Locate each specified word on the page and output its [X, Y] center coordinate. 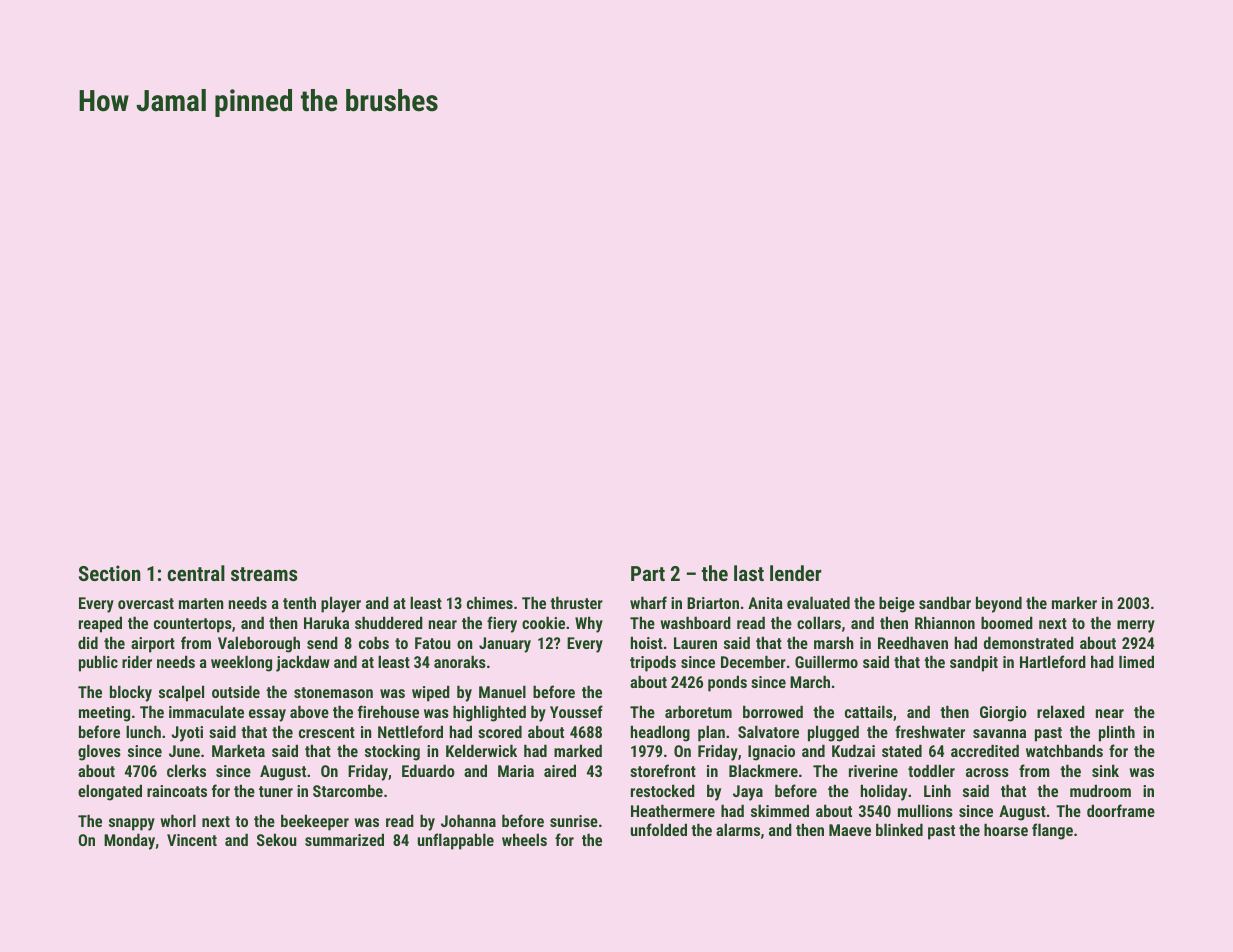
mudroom [1100, 790]
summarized [344, 839]
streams [264, 574]
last [749, 573]
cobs [374, 642]
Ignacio [771, 753]
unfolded [659, 829]
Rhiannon [945, 622]
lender [796, 573]
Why [589, 624]
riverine [873, 771]
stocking [392, 752]
